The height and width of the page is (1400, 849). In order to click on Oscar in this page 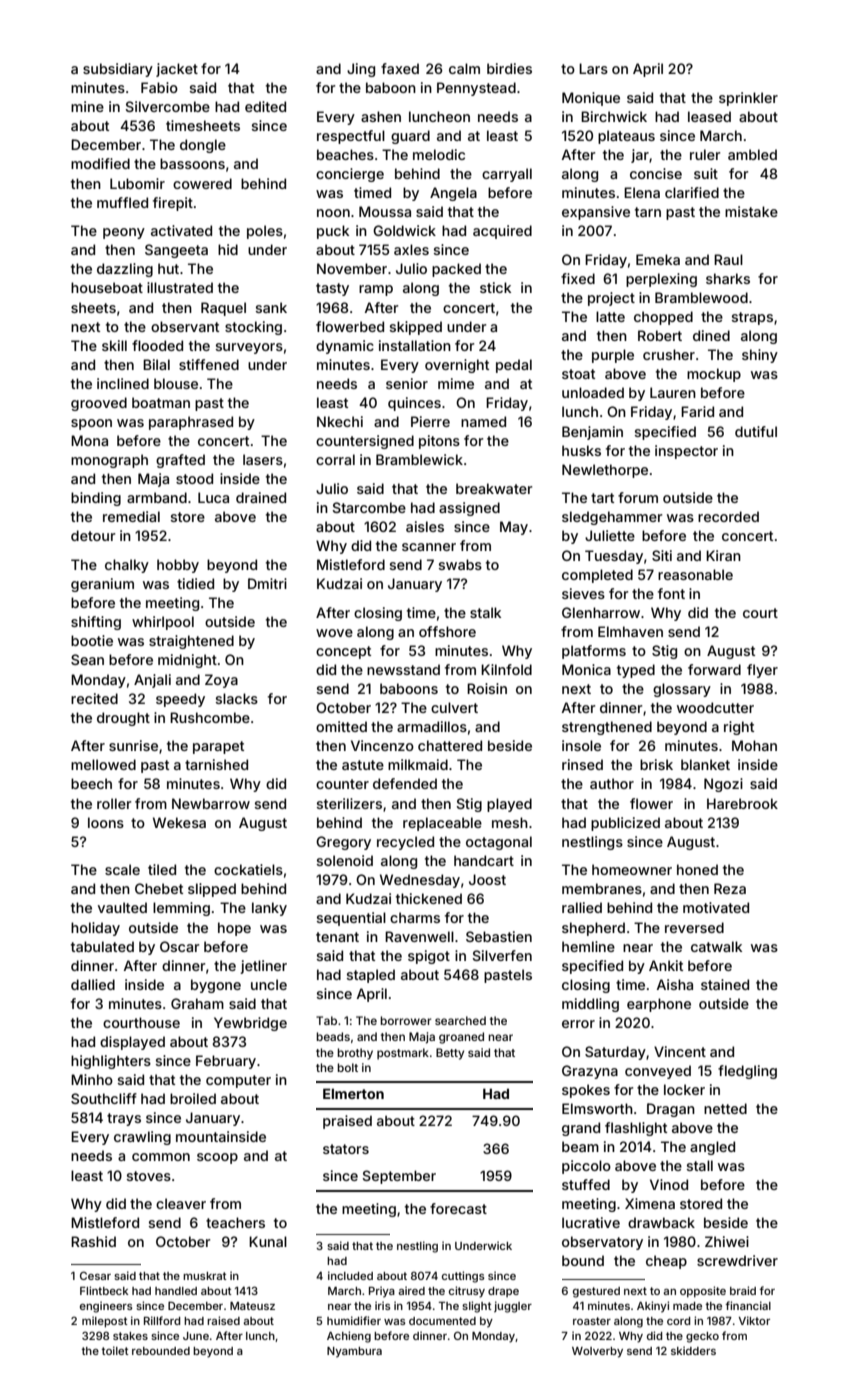, I will do `click(179, 946)`.
